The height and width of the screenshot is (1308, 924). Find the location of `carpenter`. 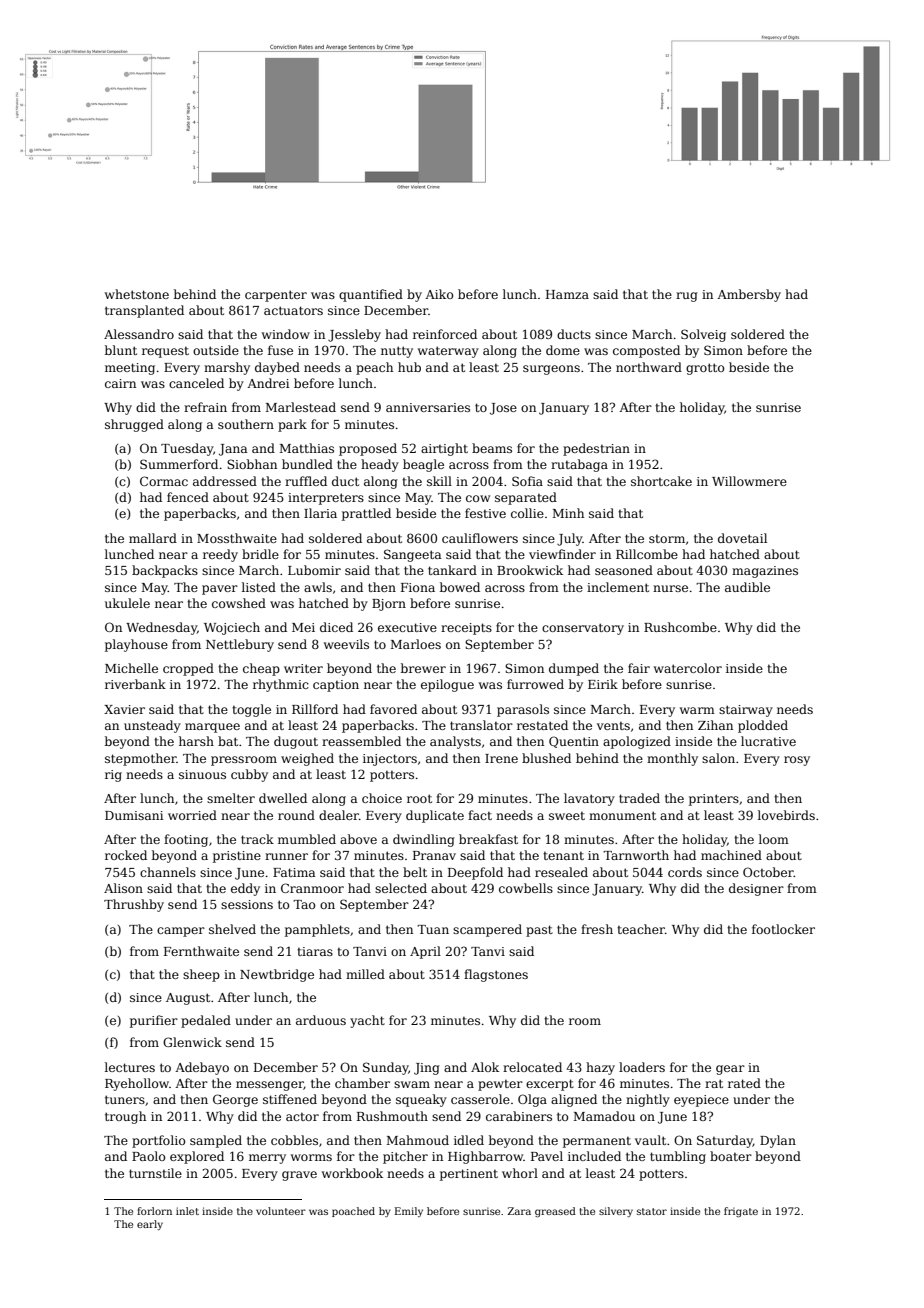

carpenter is located at coordinates (276, 296).
